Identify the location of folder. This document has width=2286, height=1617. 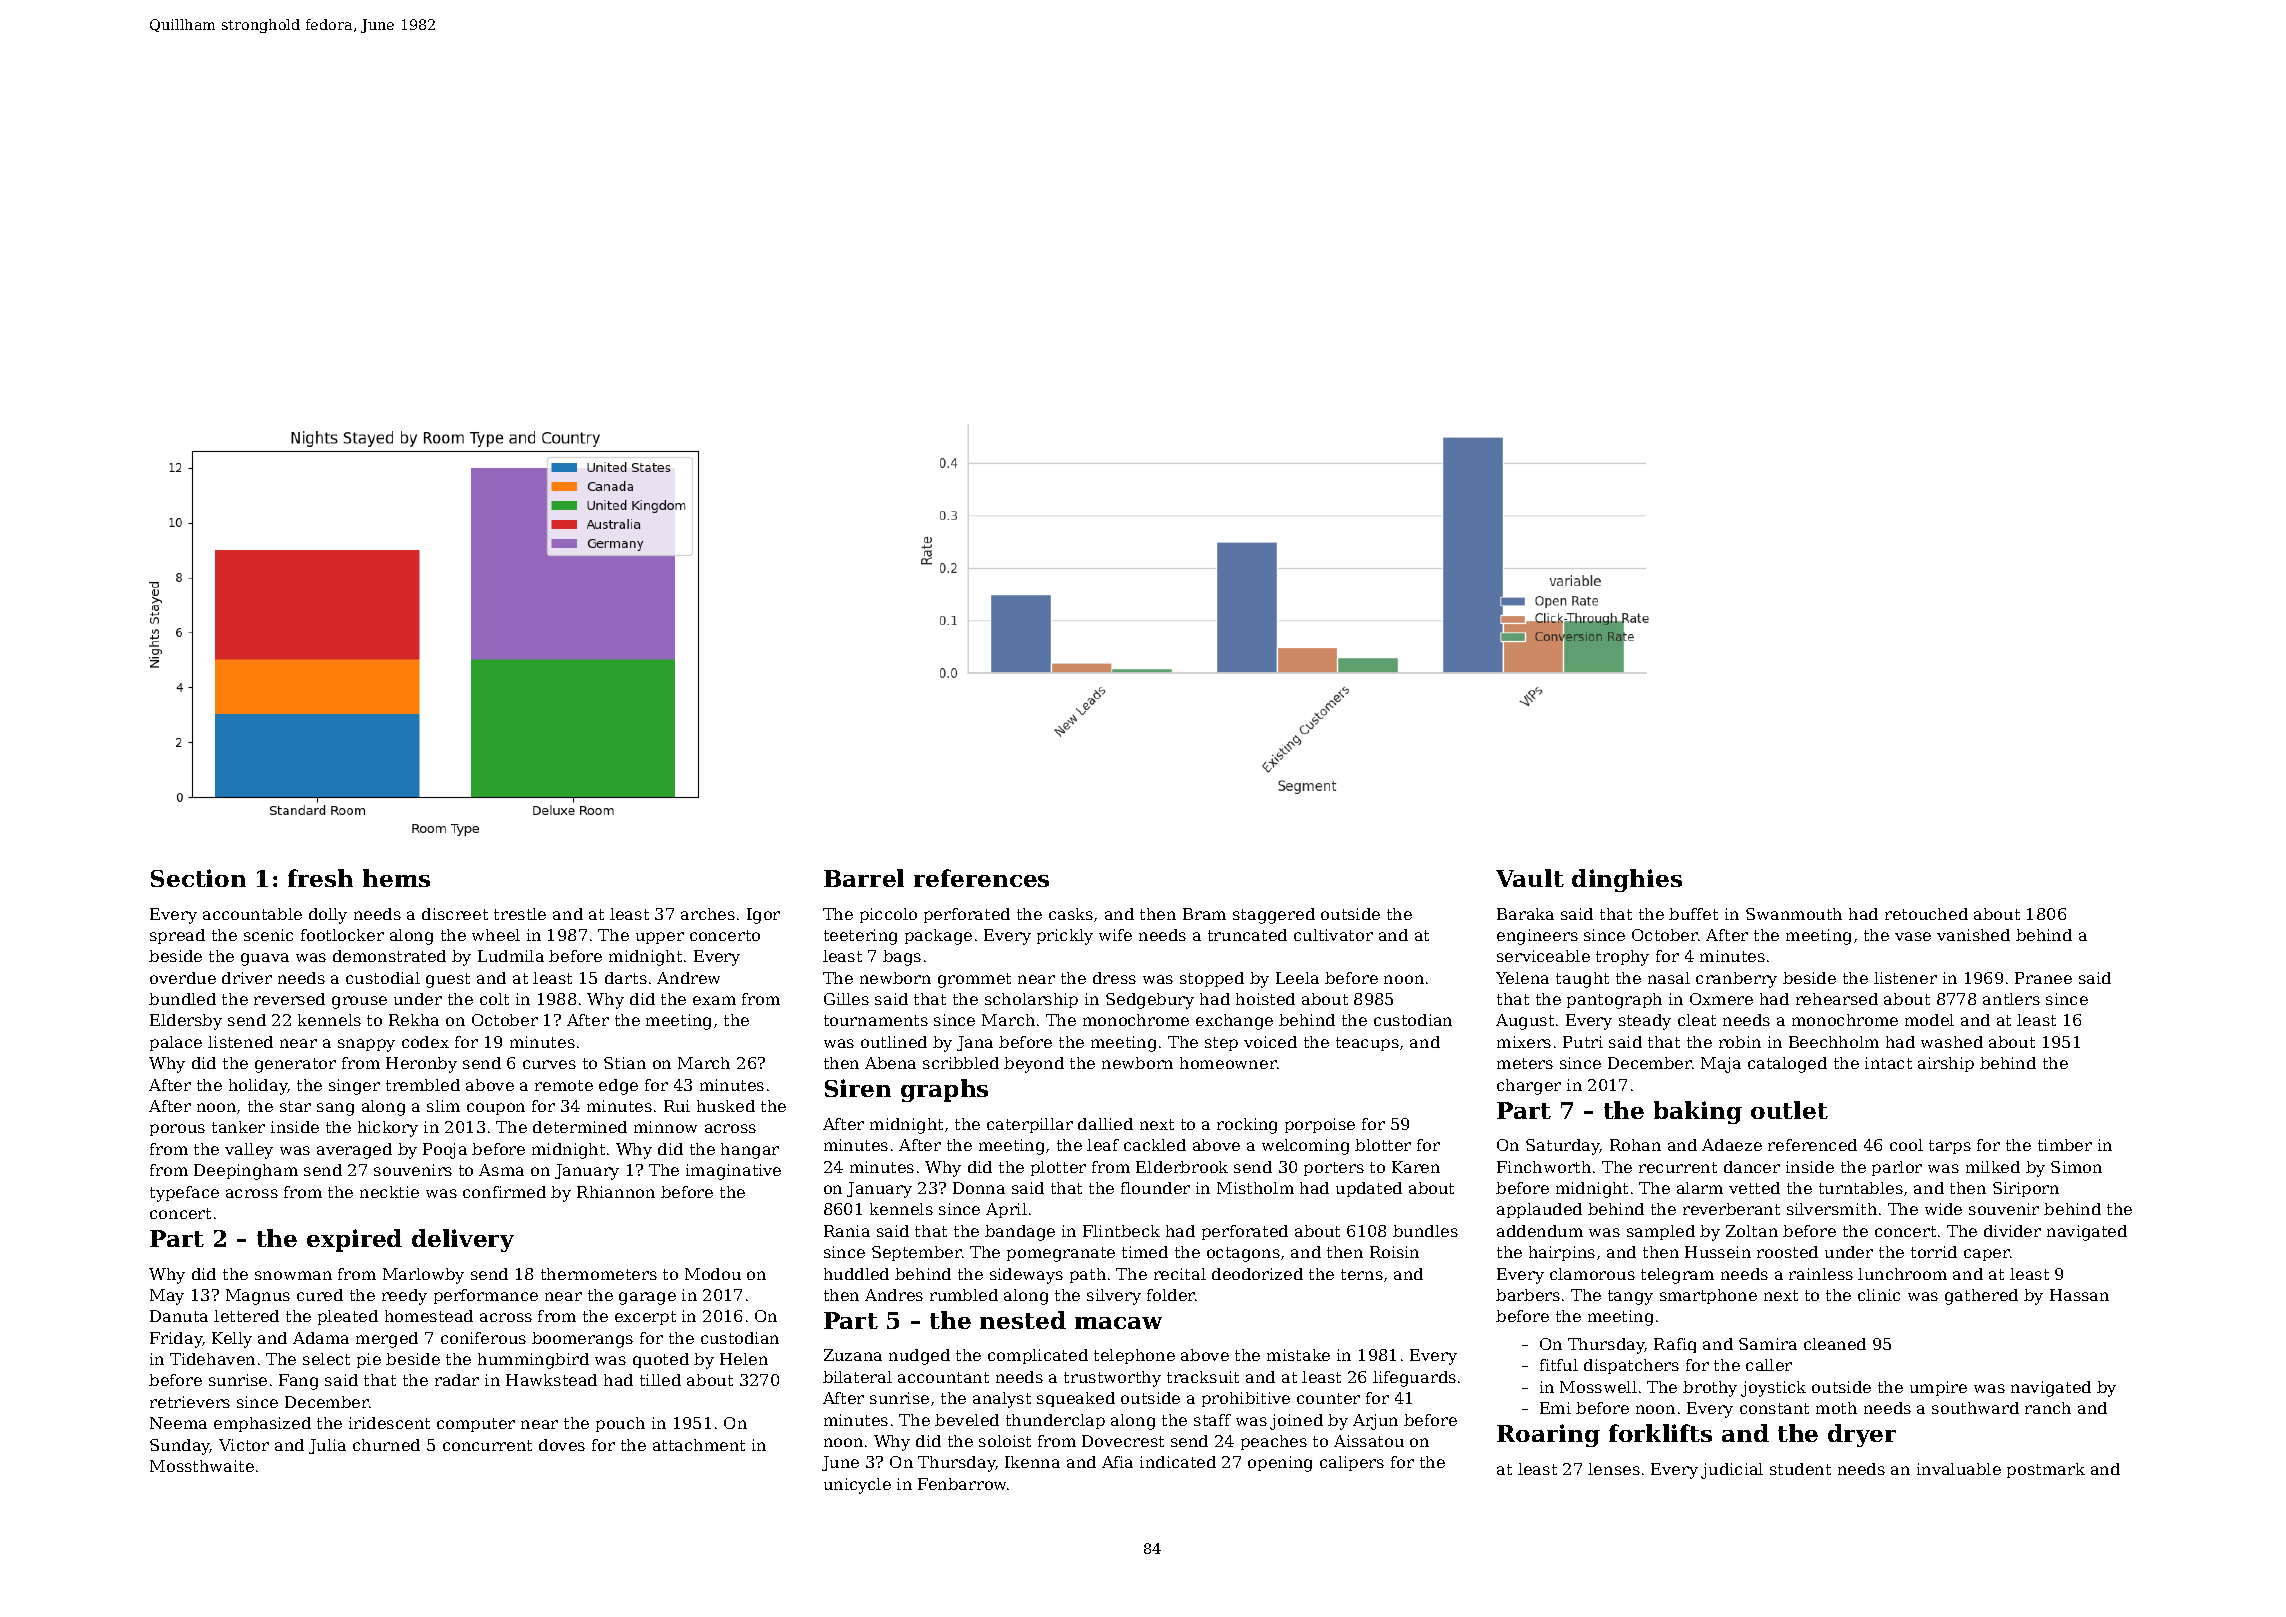
(1171, 1295).
